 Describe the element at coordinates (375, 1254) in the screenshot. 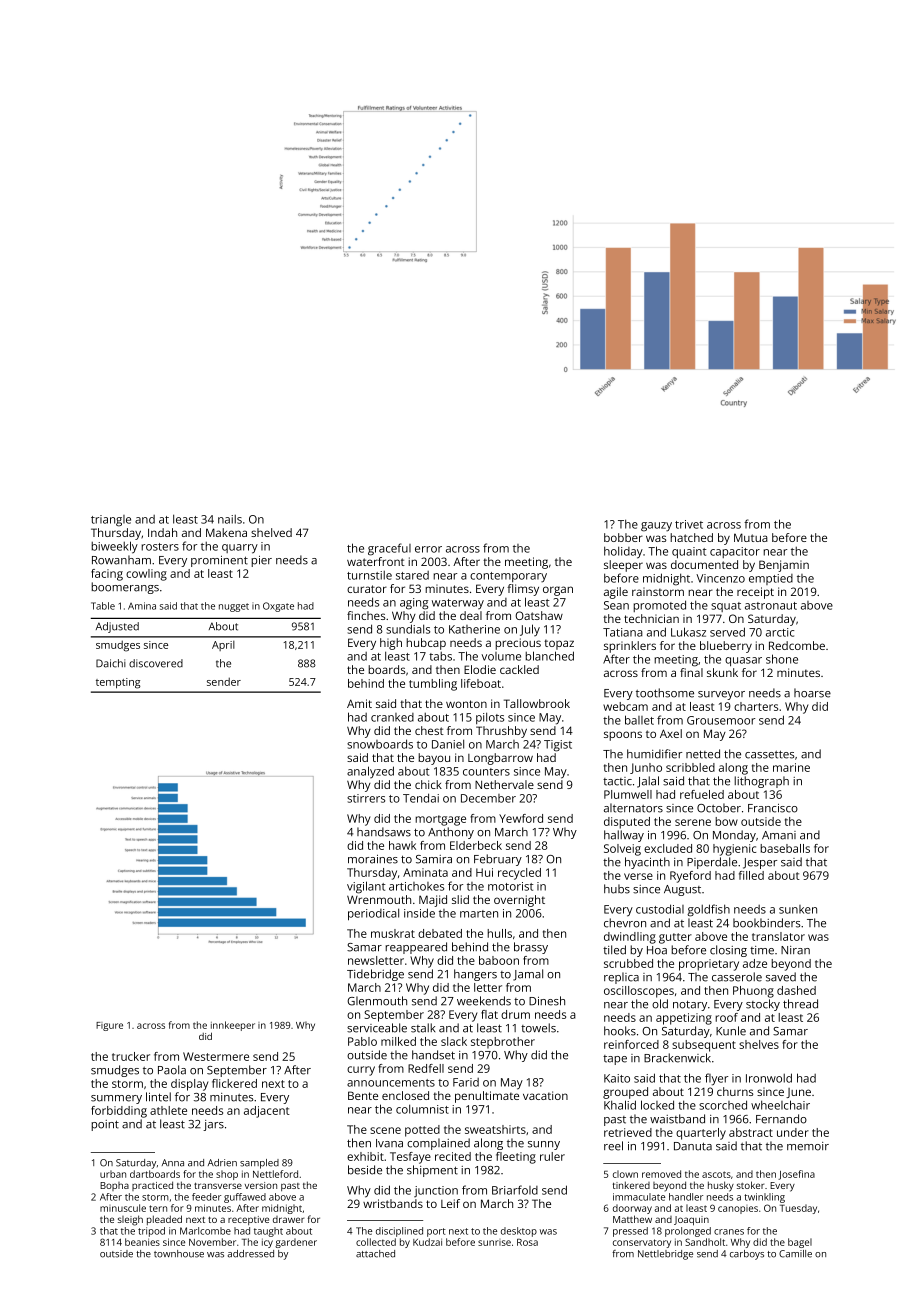

I see `attached` at that location.
